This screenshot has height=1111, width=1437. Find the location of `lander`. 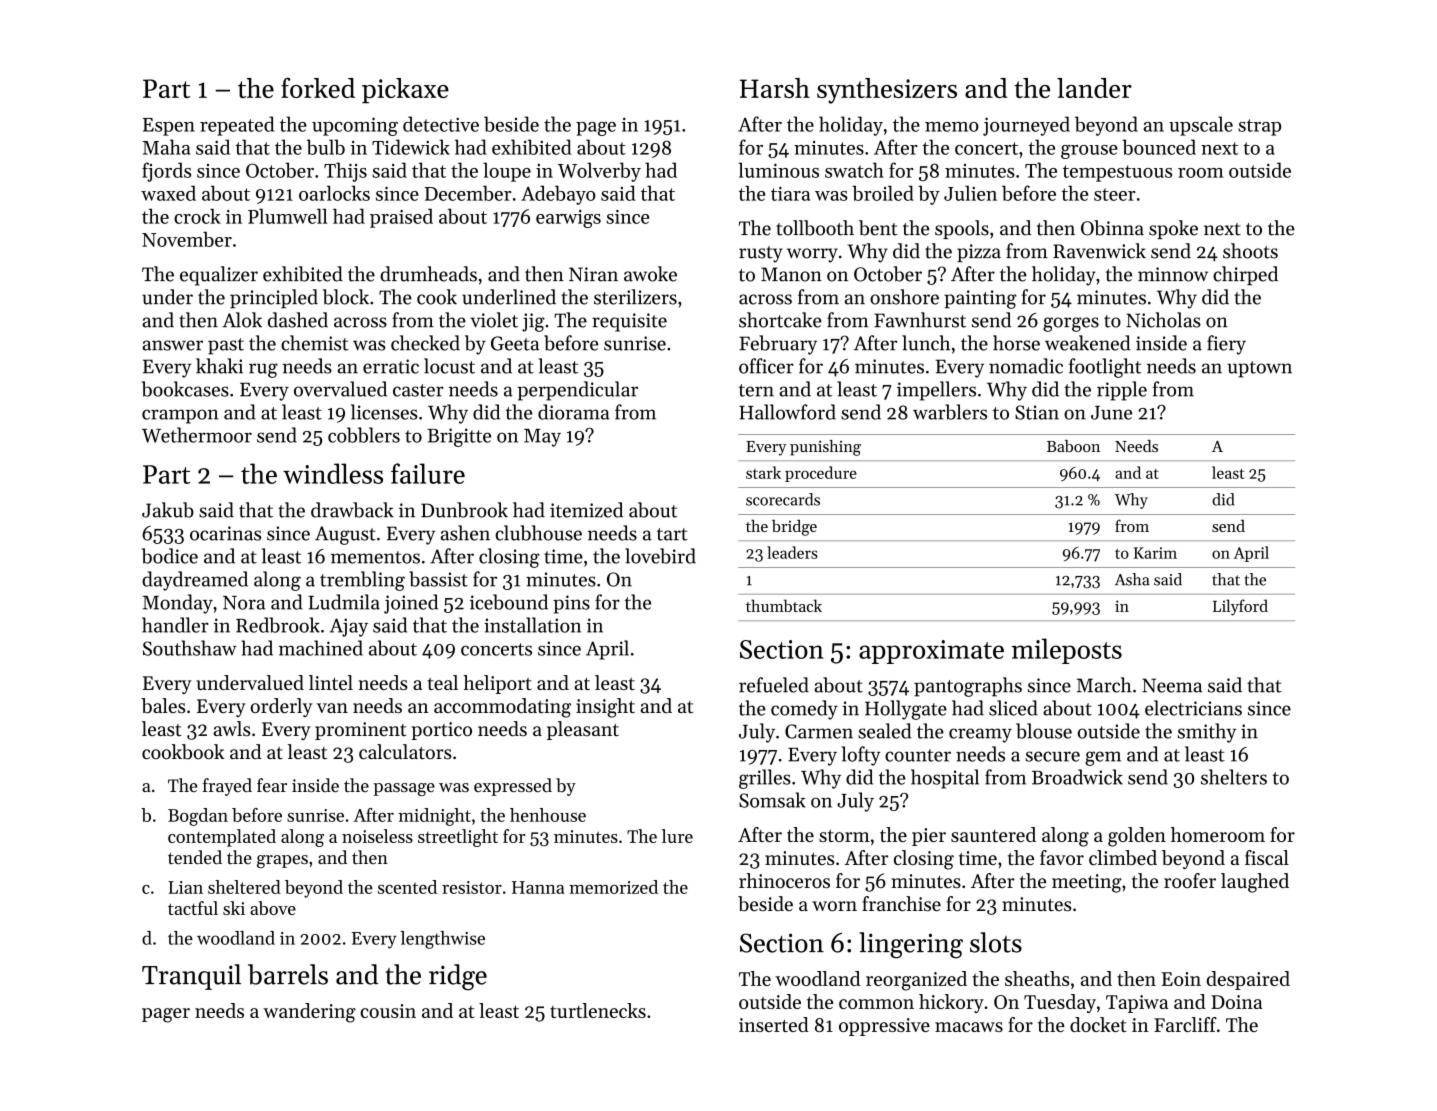

lander is located at coordinates (1094, 88).
